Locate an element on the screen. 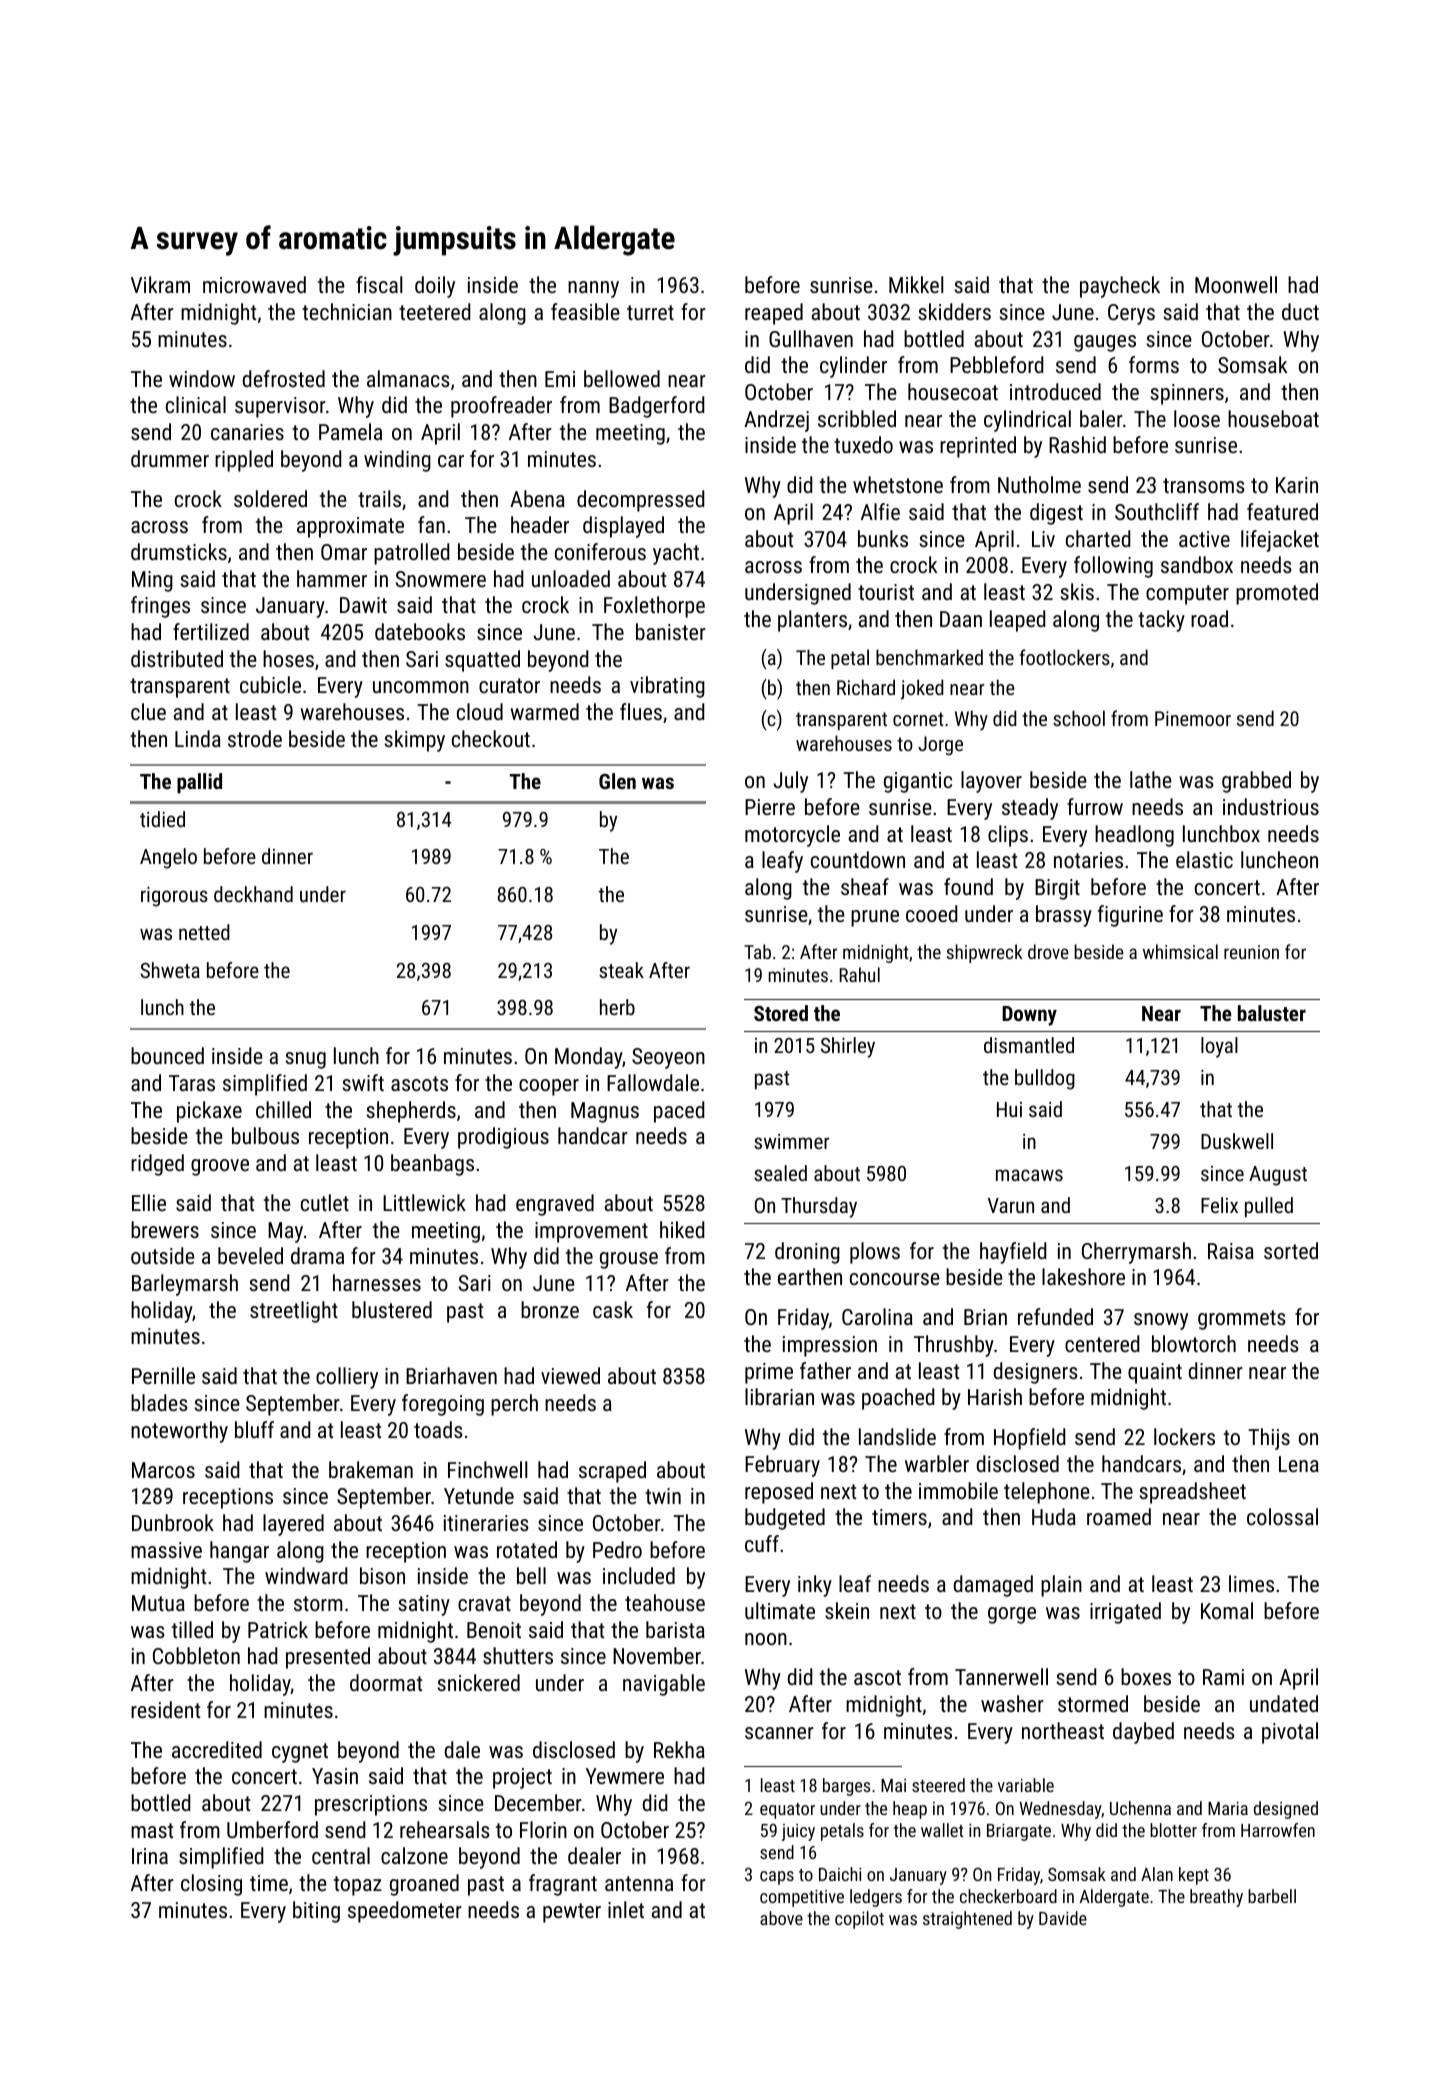  notaries is located at coordinates (1088, 860).
